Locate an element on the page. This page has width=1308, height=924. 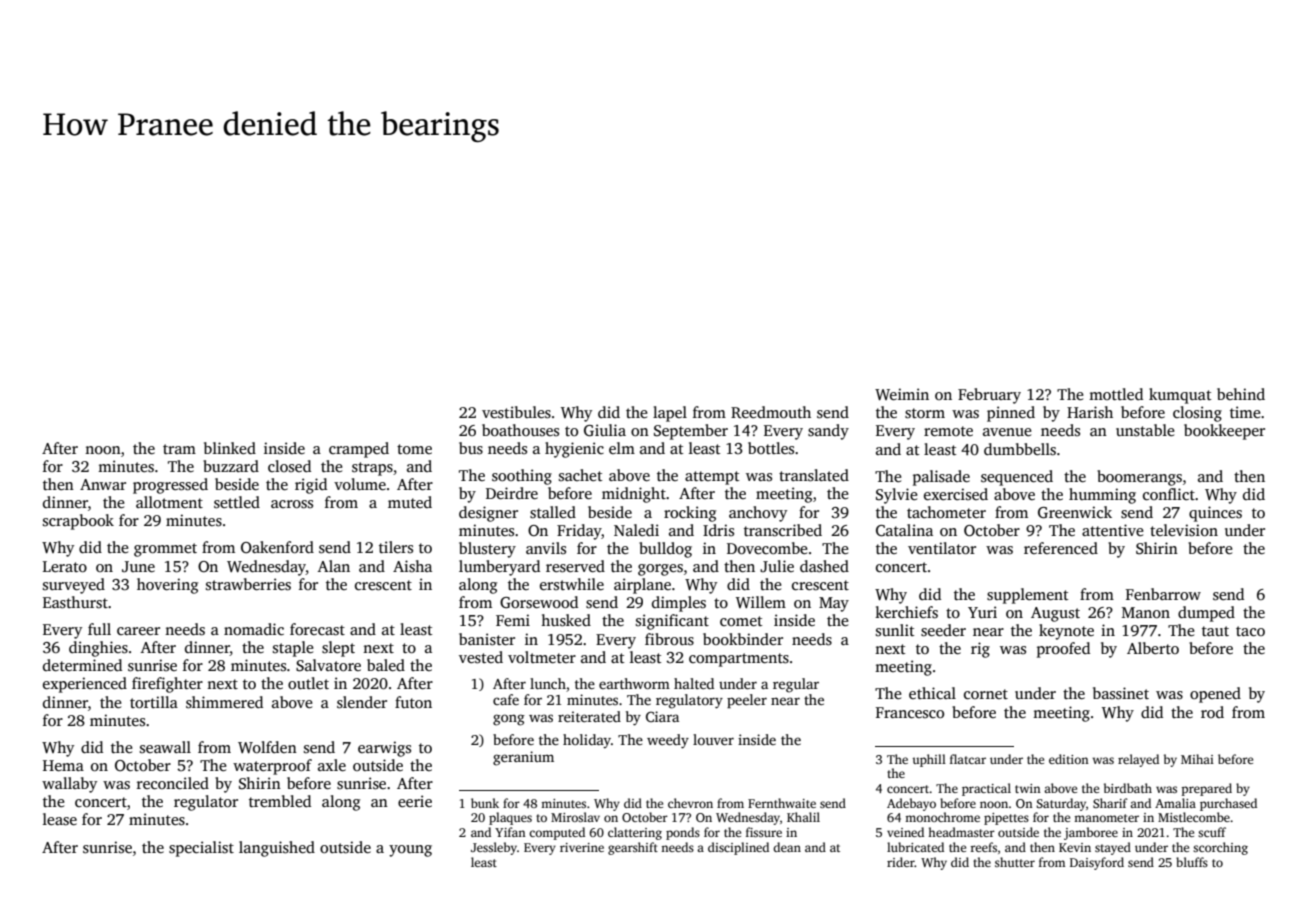
television is located at coordinates (1184, 530).
